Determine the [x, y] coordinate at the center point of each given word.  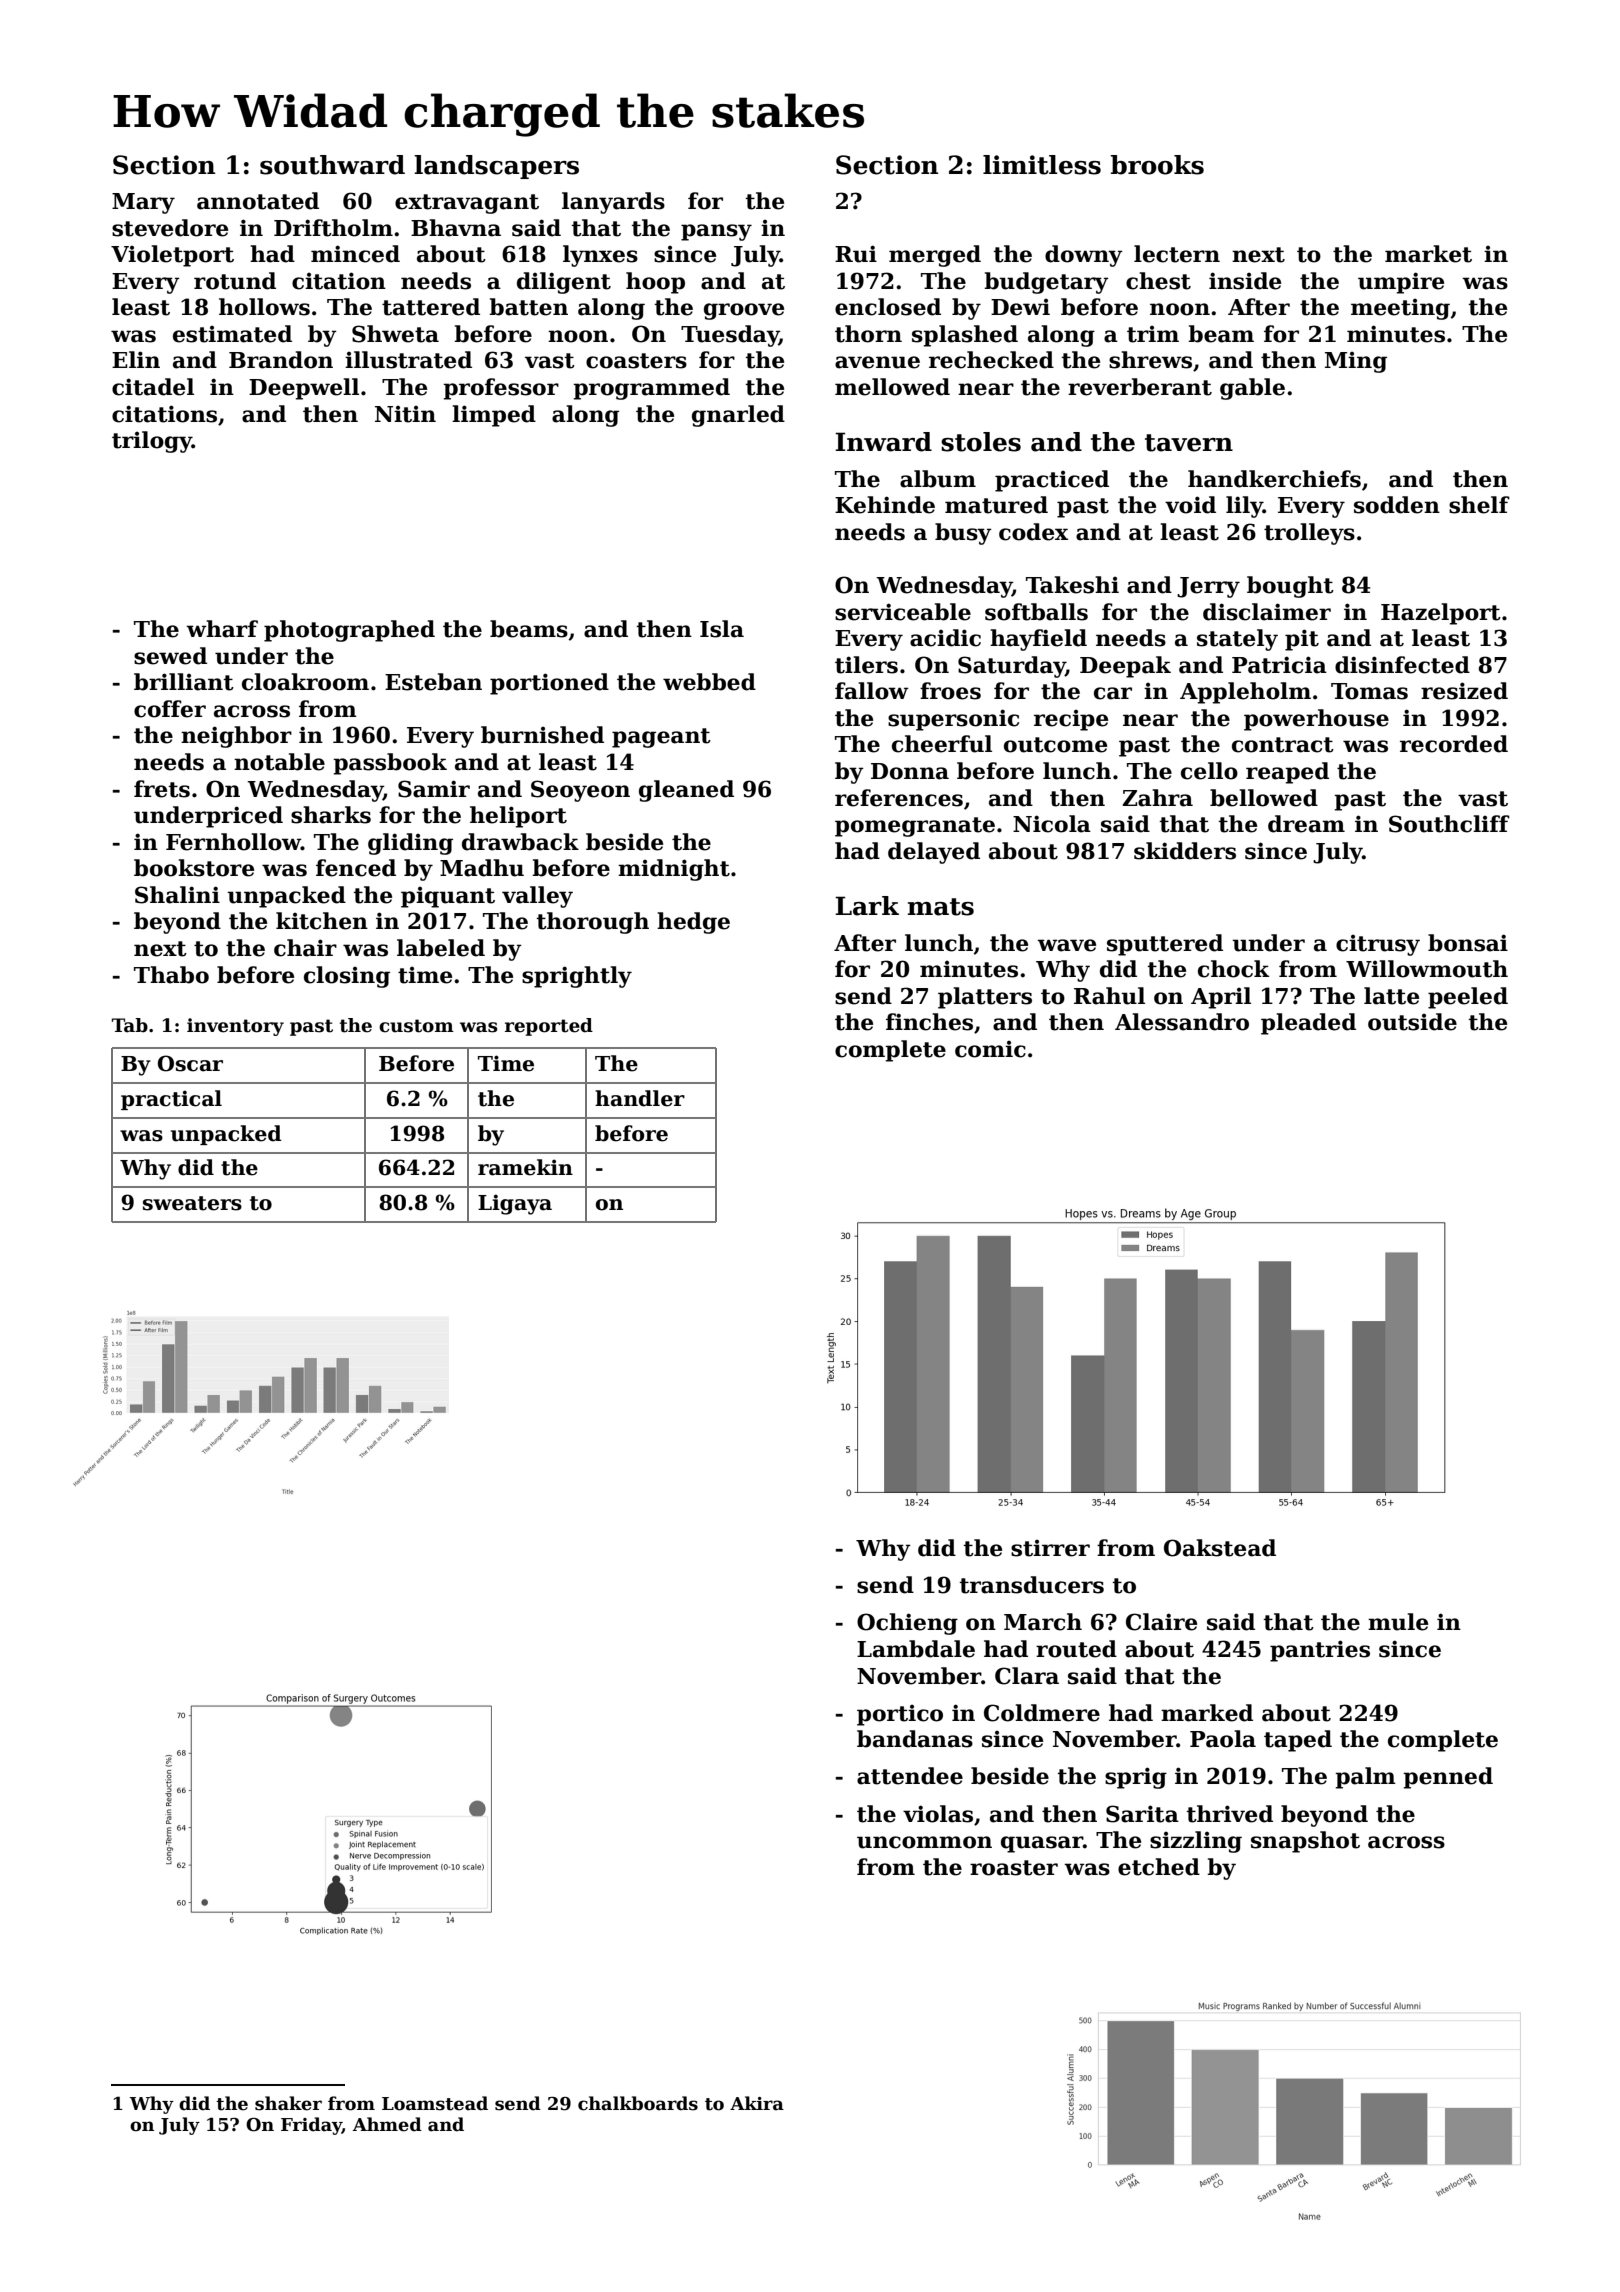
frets [162, 789]
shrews [1150, 360]
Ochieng [907, 1624]
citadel [153, 387]
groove [744, 311]
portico [900, 1715]
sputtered [1165, 945]
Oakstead [1220, 1548]
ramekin [525, 1167]
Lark [867, 906]
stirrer [1050, 1548]
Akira [757, 2103]
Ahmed [387, 2124]
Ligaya [515, 1204]
